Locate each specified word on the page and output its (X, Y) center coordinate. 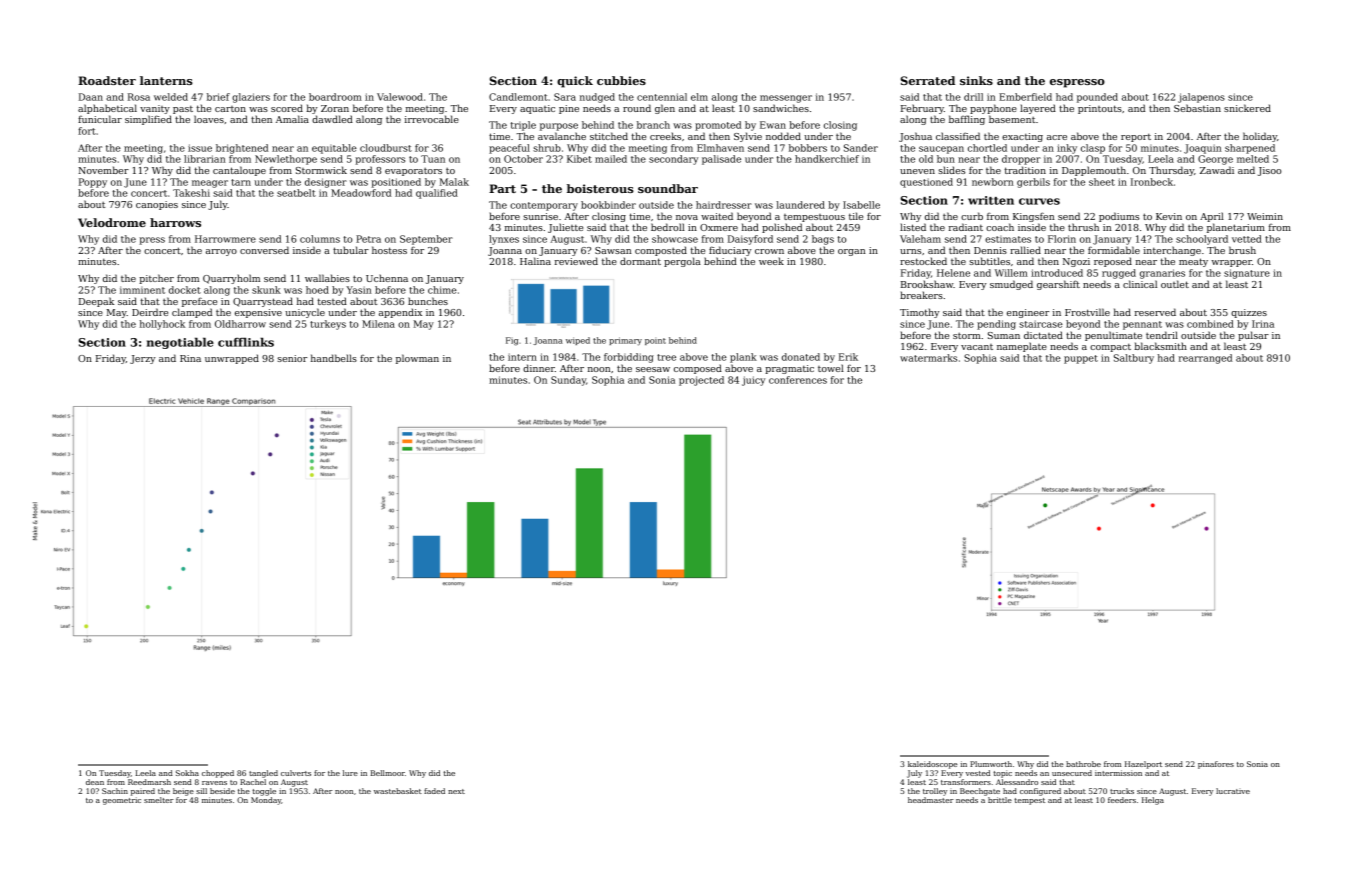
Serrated (928, 80)
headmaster (931, 800)
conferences (798, 380)
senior (292, 358)
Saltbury (1134, 359)
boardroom (335, 97)
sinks (976, 80)
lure (350, 773)
